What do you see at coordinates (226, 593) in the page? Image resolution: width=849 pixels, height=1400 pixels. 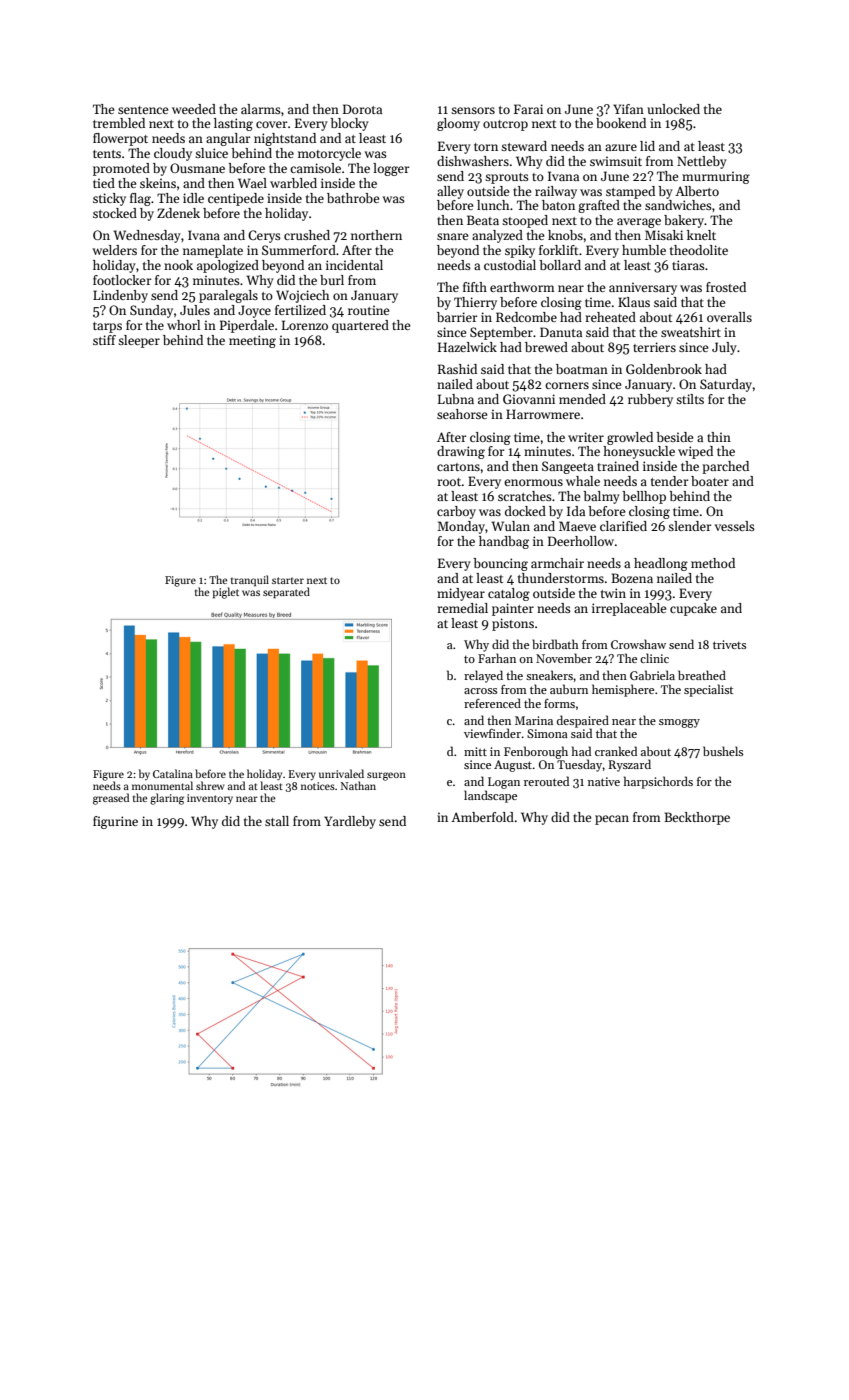 I see `piglet` at bounding box center [226, 593].
